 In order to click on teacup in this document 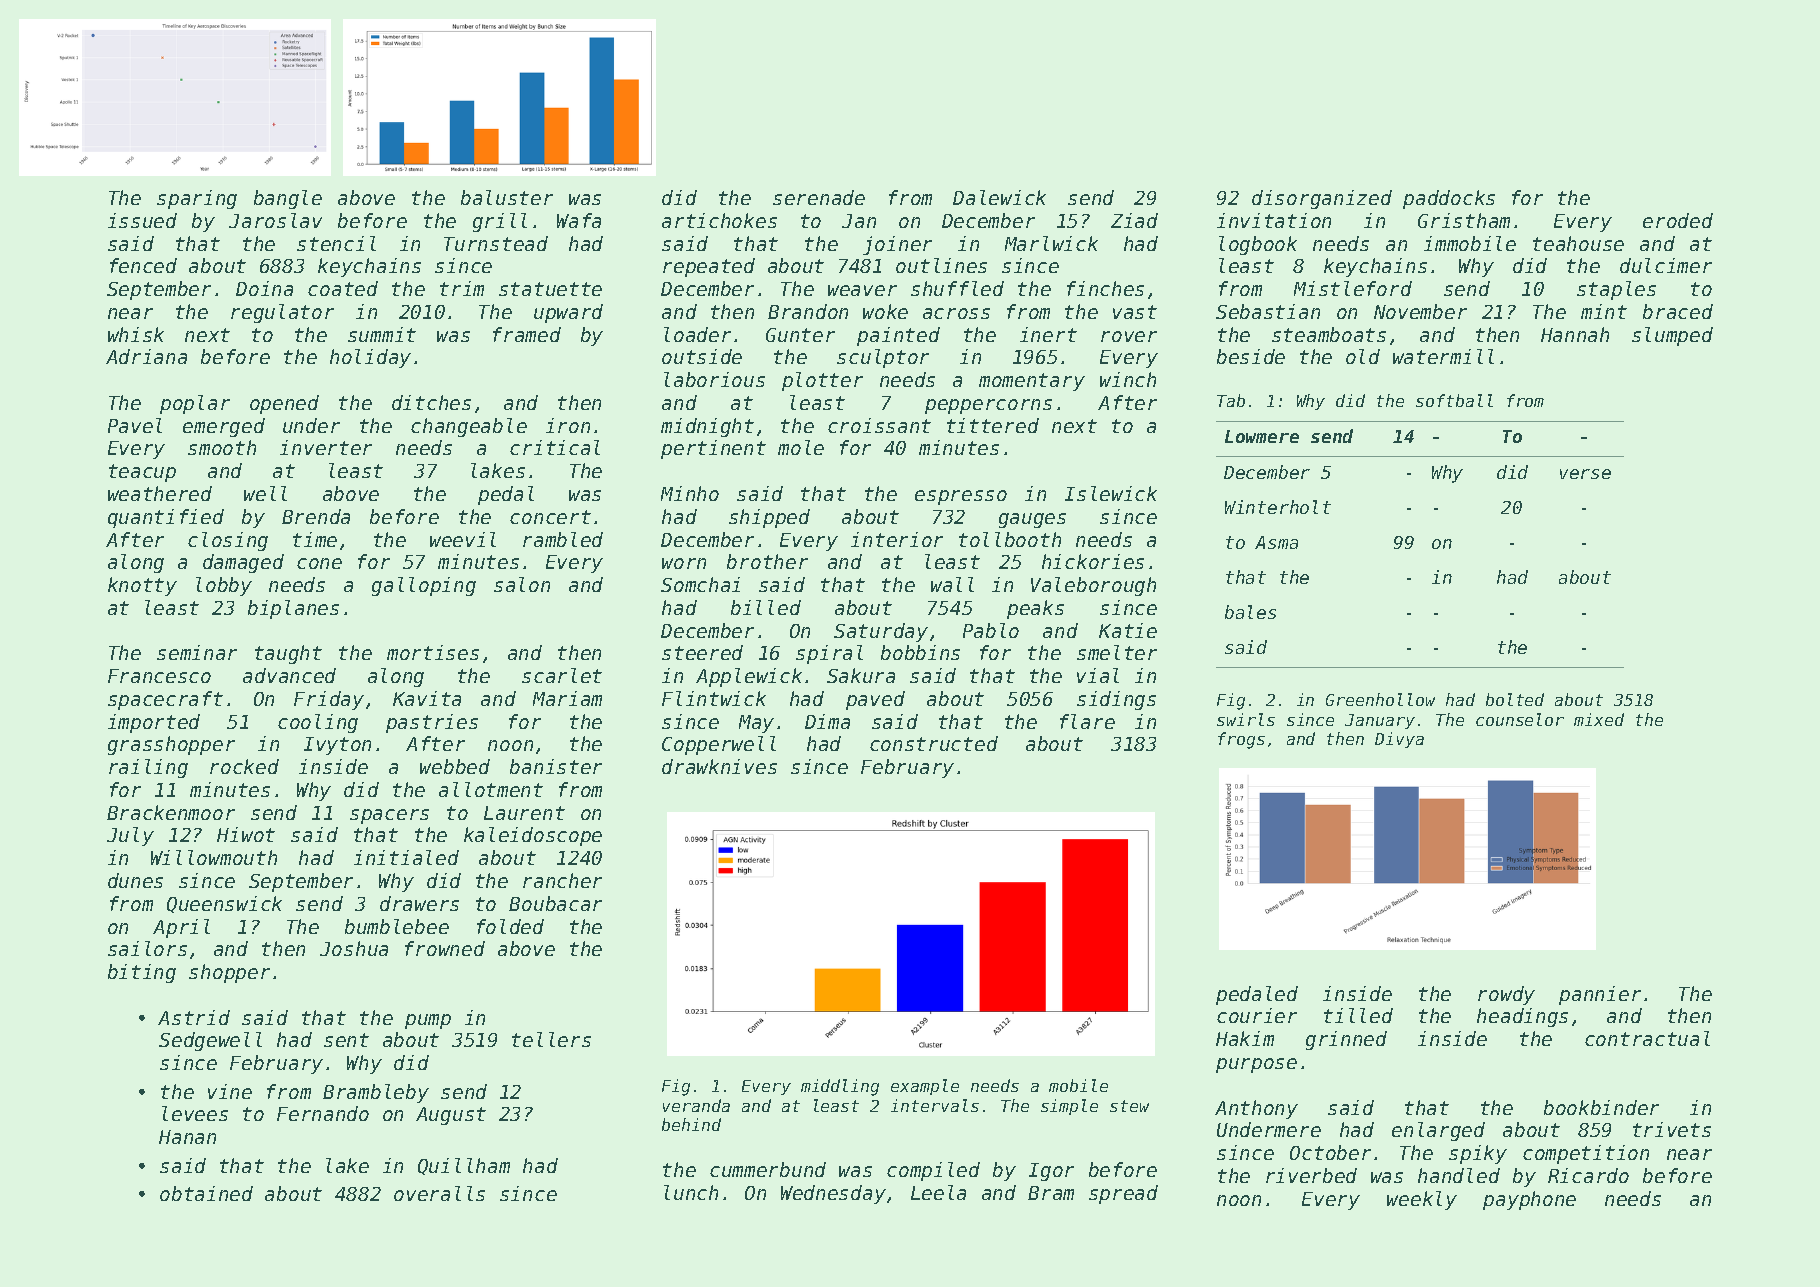, I will do `click(142, 473)`.
